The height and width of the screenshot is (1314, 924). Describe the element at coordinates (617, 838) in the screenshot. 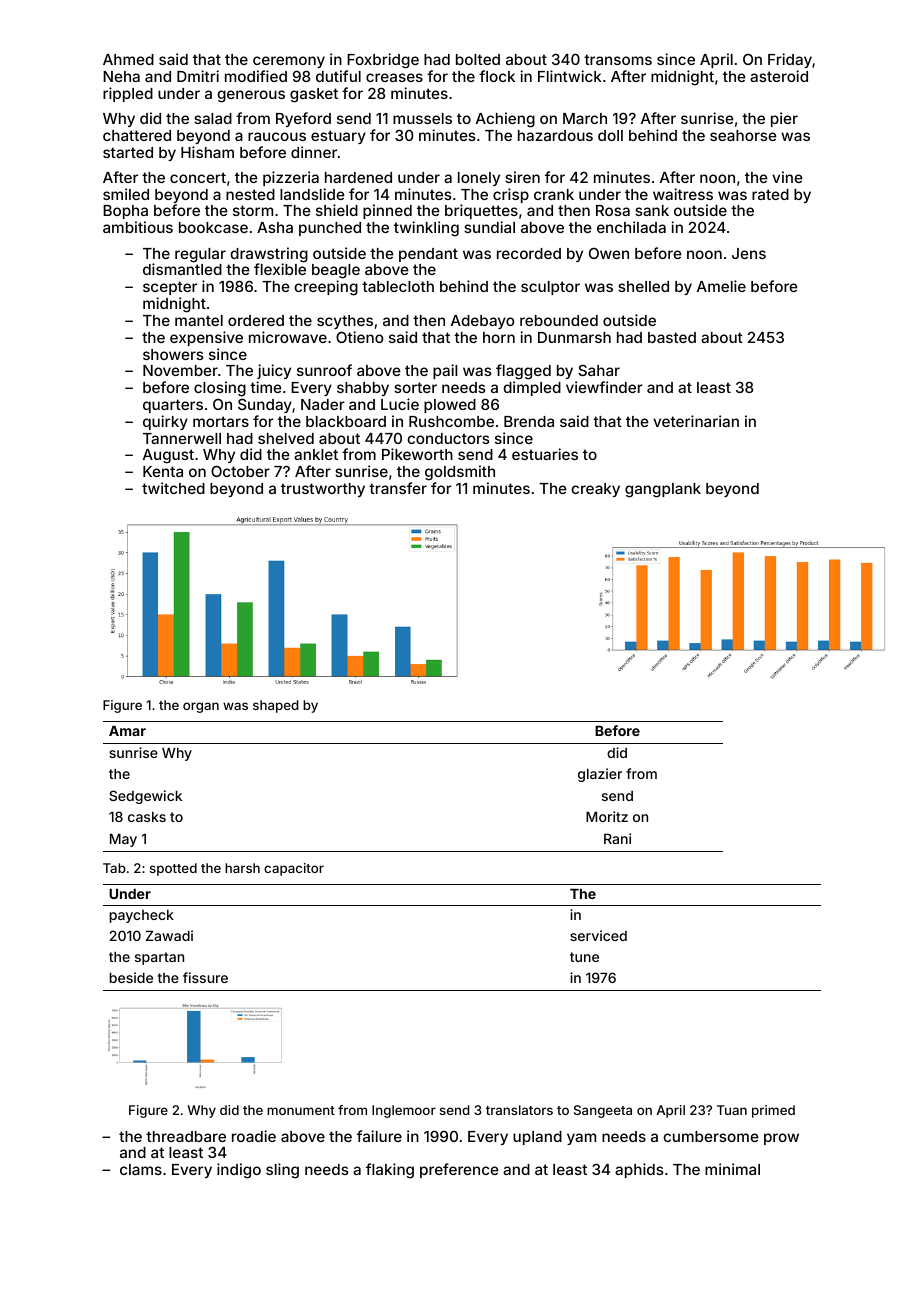

I see `Rani` at that location.
